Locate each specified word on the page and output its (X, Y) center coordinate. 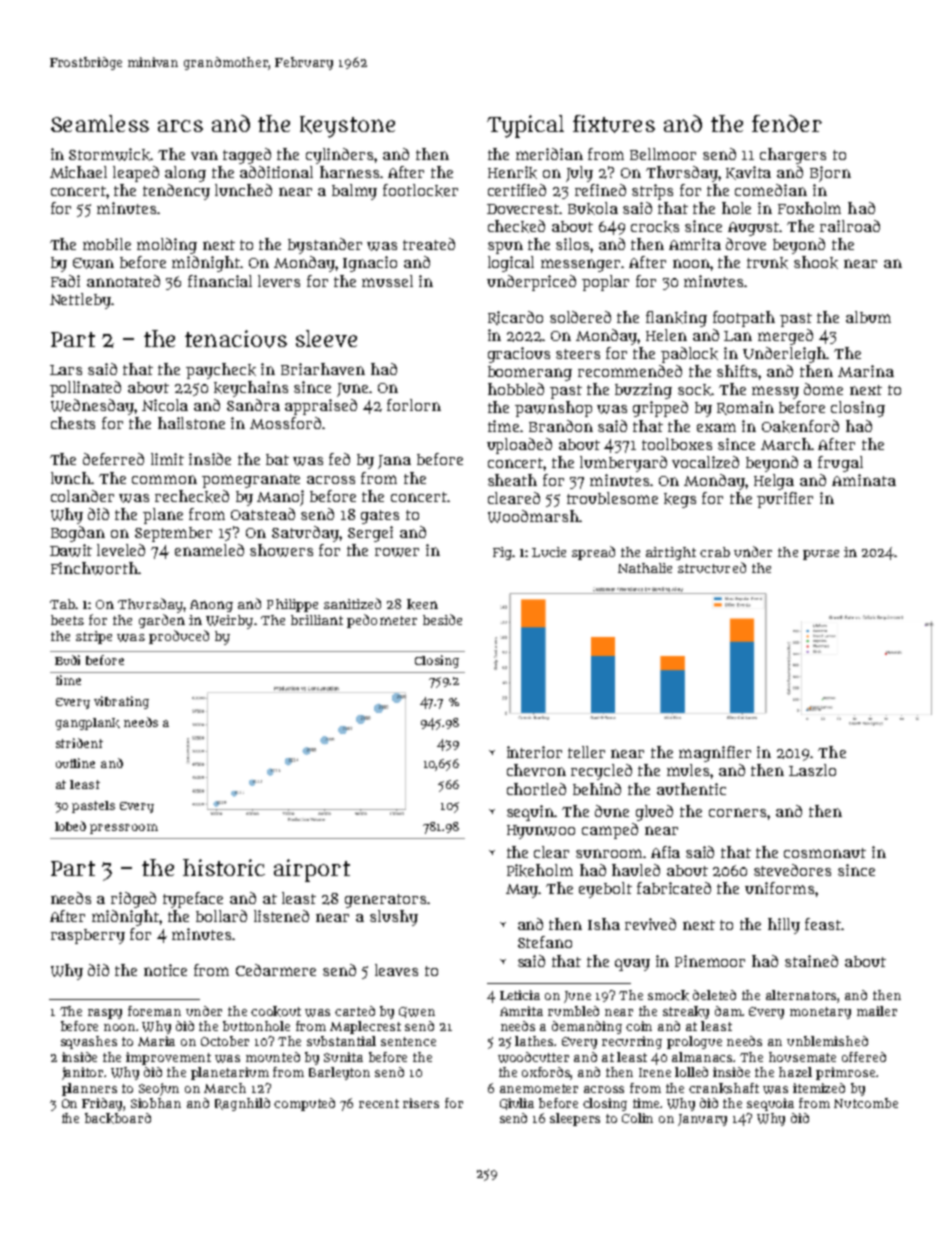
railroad (850, 226)
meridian (549, 154)
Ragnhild (242, 1104)
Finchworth (94, 568)
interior (534, 752)
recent (379, 1103)
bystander (325, 246)
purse (821, 555)
